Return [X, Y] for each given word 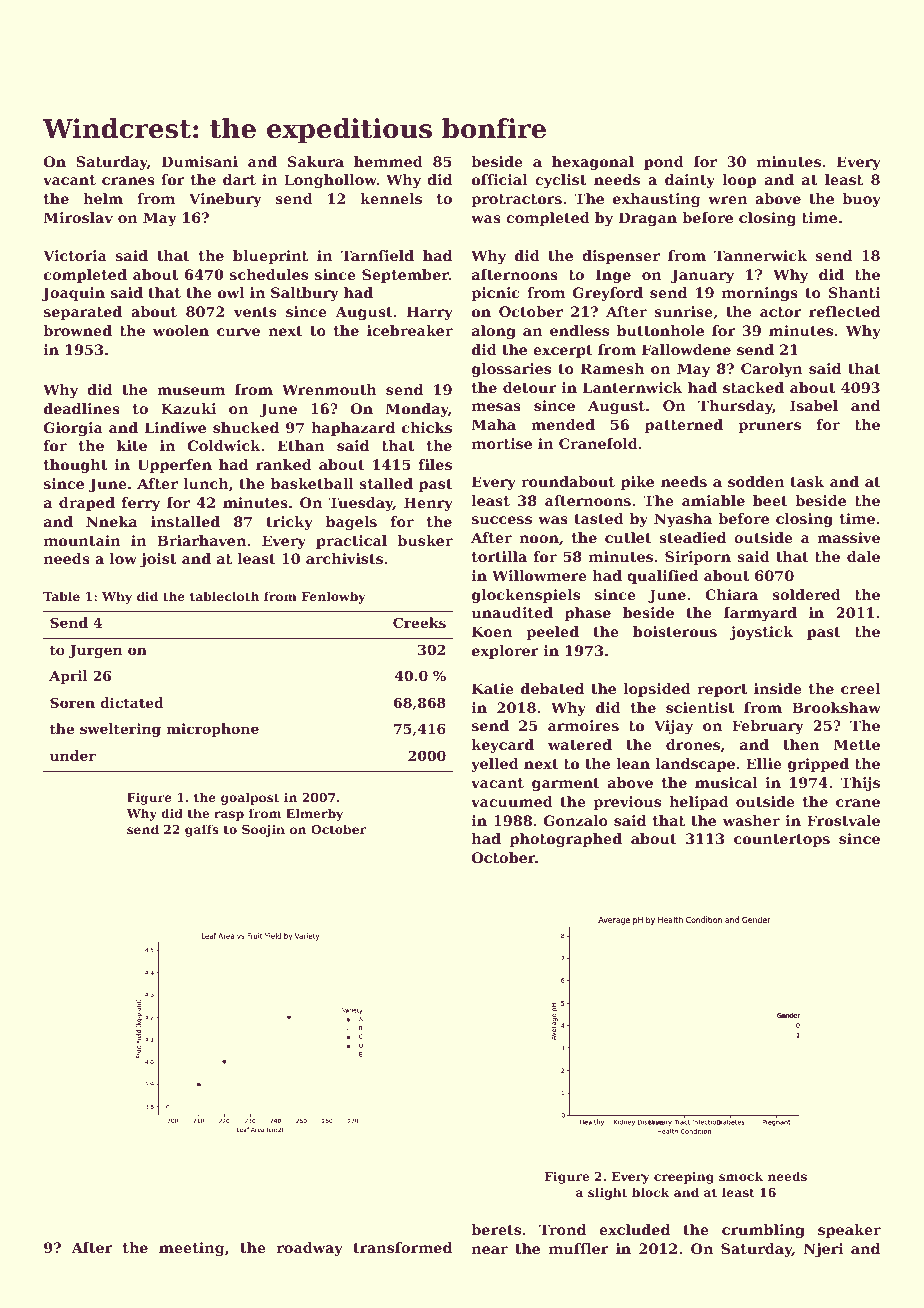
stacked [753, 387]
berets [496, 1229]
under [73, 755]
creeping [684, 1177]
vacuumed [512, 801]
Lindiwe [175, 427]
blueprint [270, 257]
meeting [191, 1249]
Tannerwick [760, 255]
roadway [310, 1249]
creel [861, 688]
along [494, 332]
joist [158, 560]
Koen [492, 631]
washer [751, 820]
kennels [391, 198]
